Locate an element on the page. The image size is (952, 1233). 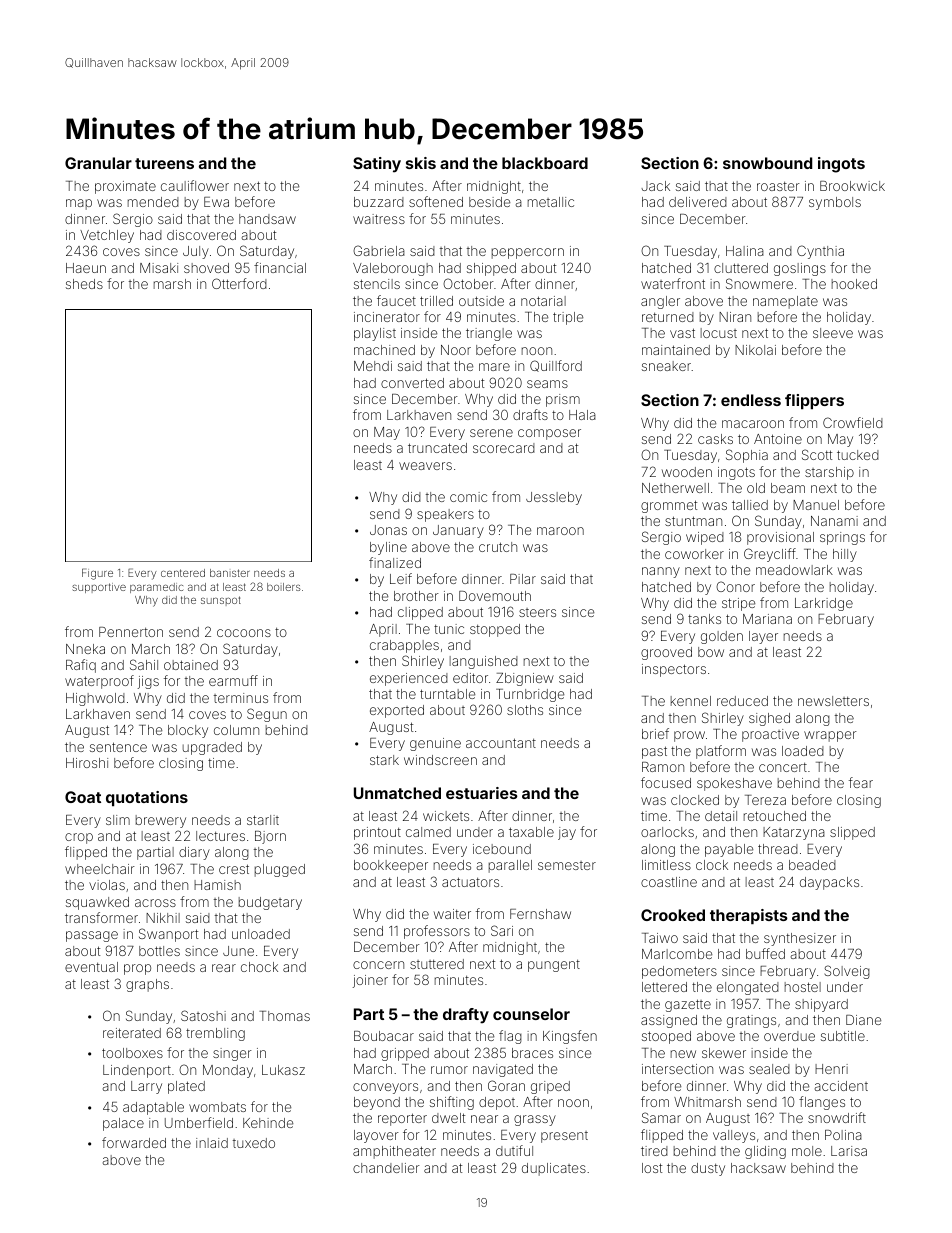
Granular is located at coordinates (98, 163).
